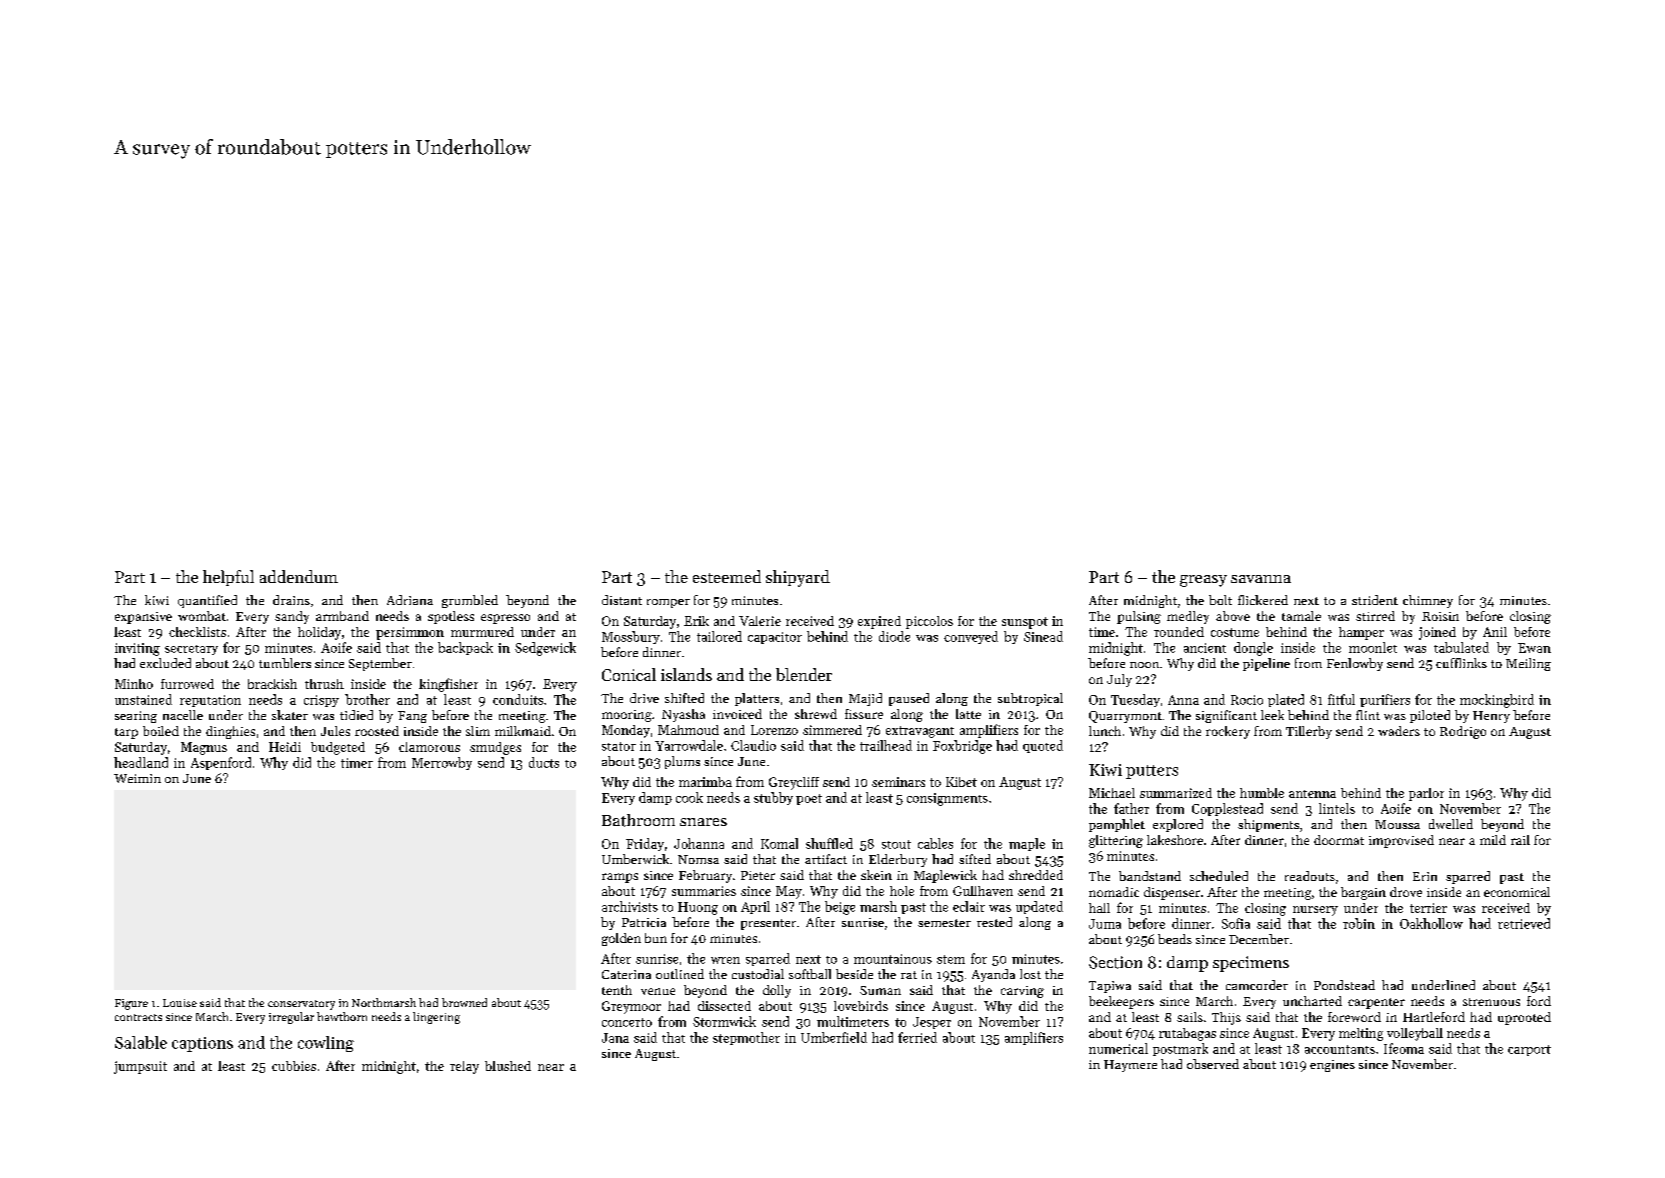 The height and width of the document is (1178, 1665). Describe the element at coordinates (1355, 664) in the document. I see `Fenlowby` at that location.
